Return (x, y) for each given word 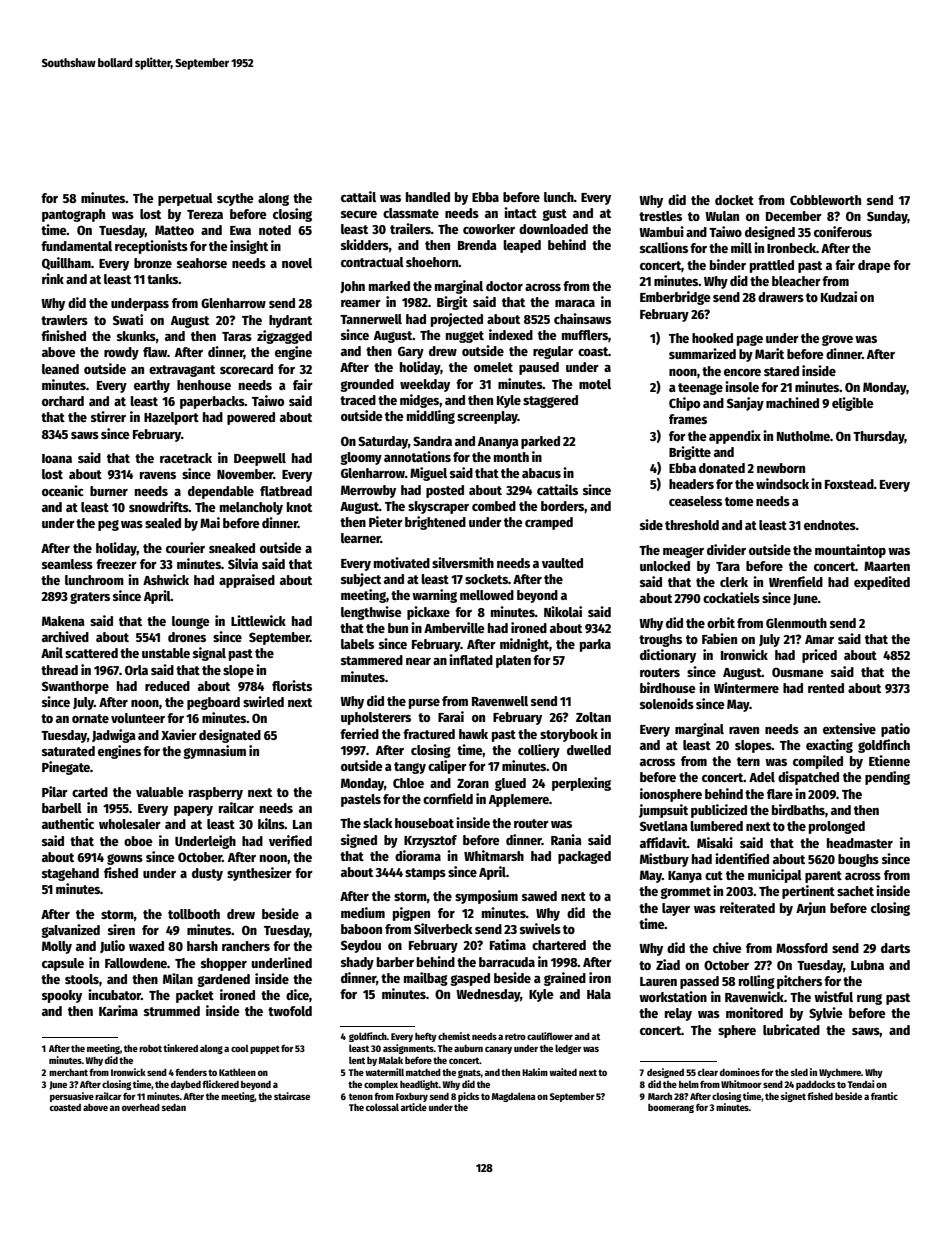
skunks (136, 336)
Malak (391, 1060)
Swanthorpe (75, 687)
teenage (700, 389)
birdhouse (668, 687)
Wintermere (746, 687)
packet (195, 996)
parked (540, 442)
